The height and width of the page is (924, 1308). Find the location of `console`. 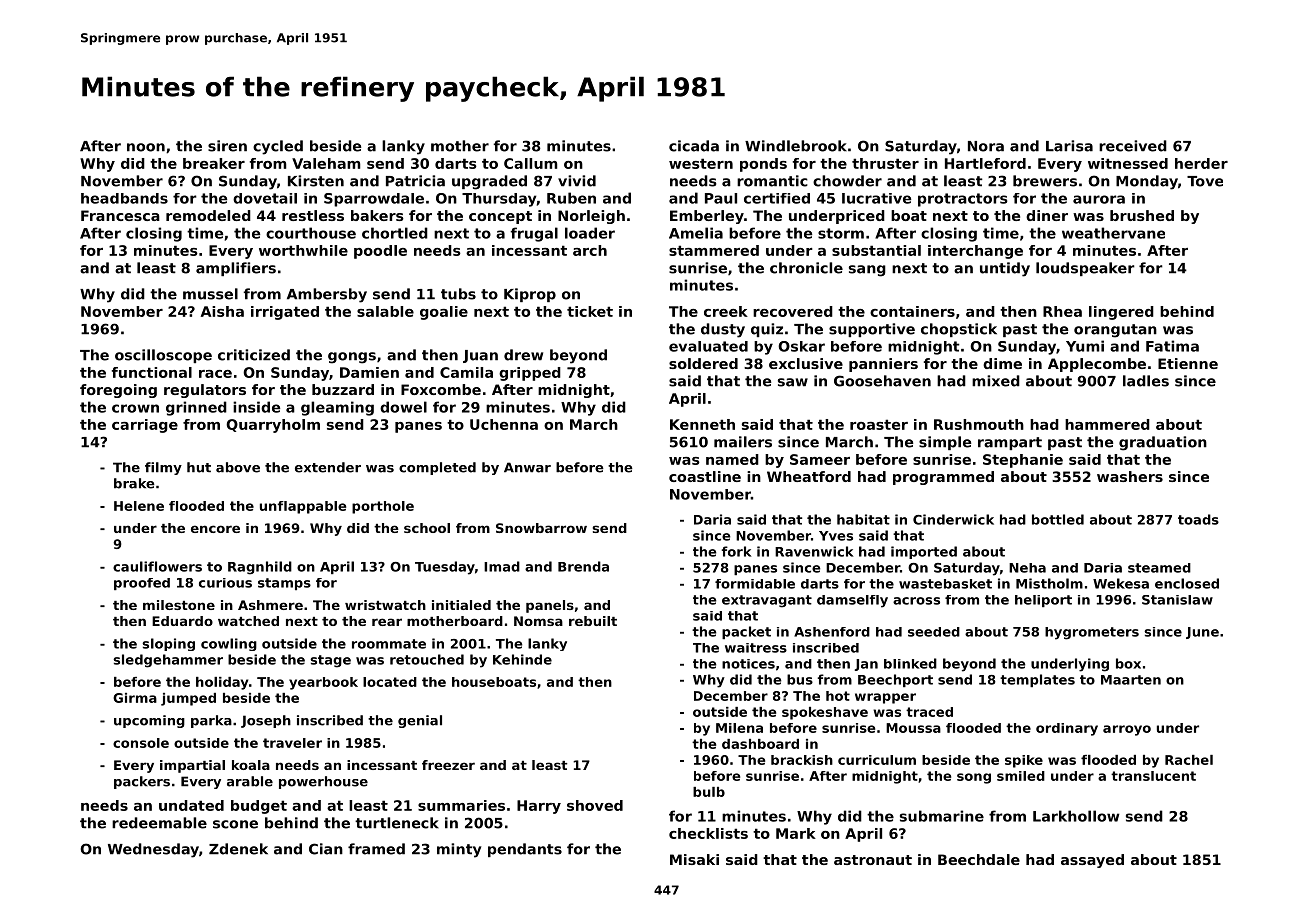

console is located at coordinates (141, 743).
